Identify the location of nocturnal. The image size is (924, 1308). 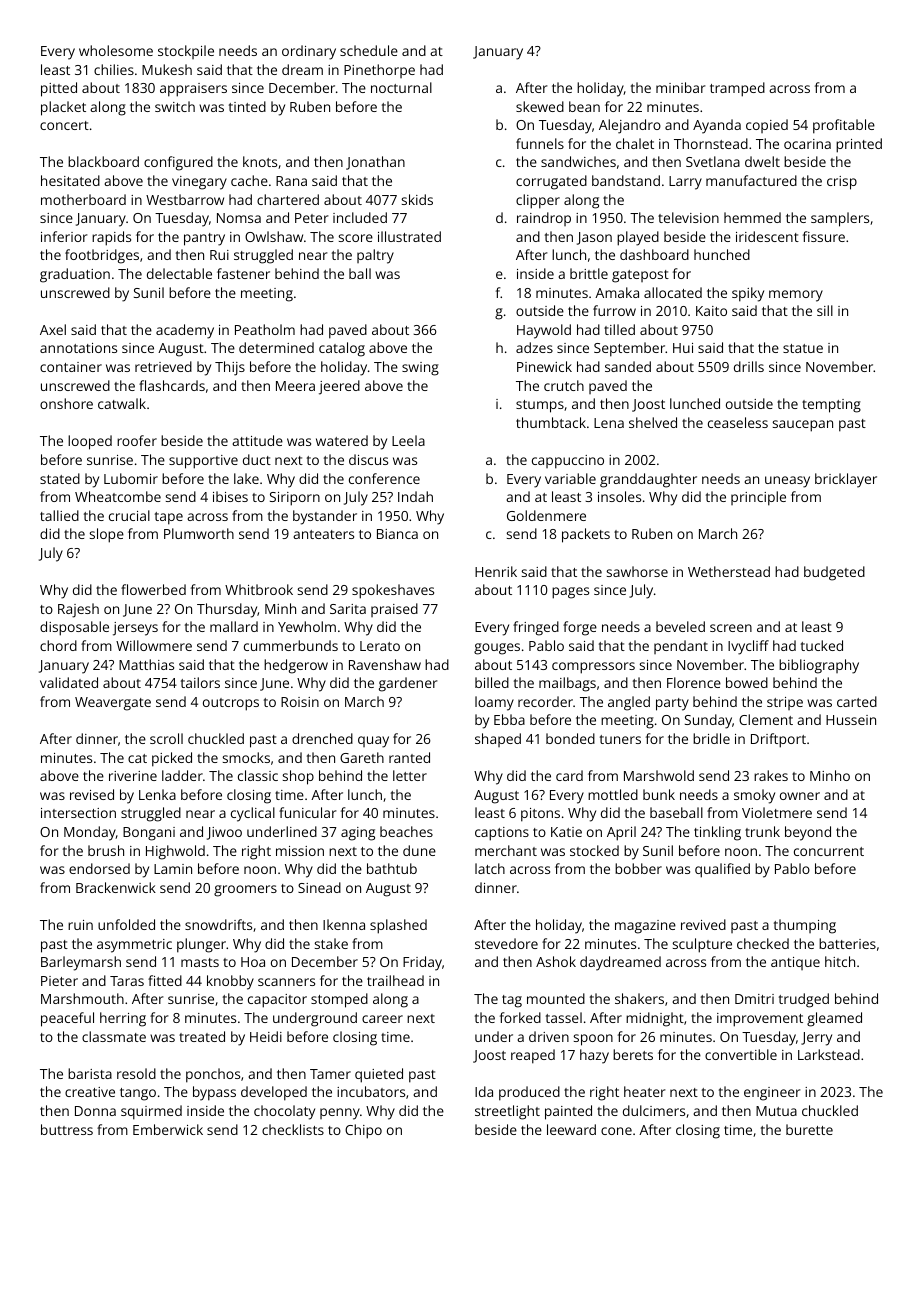
(401, 87).
